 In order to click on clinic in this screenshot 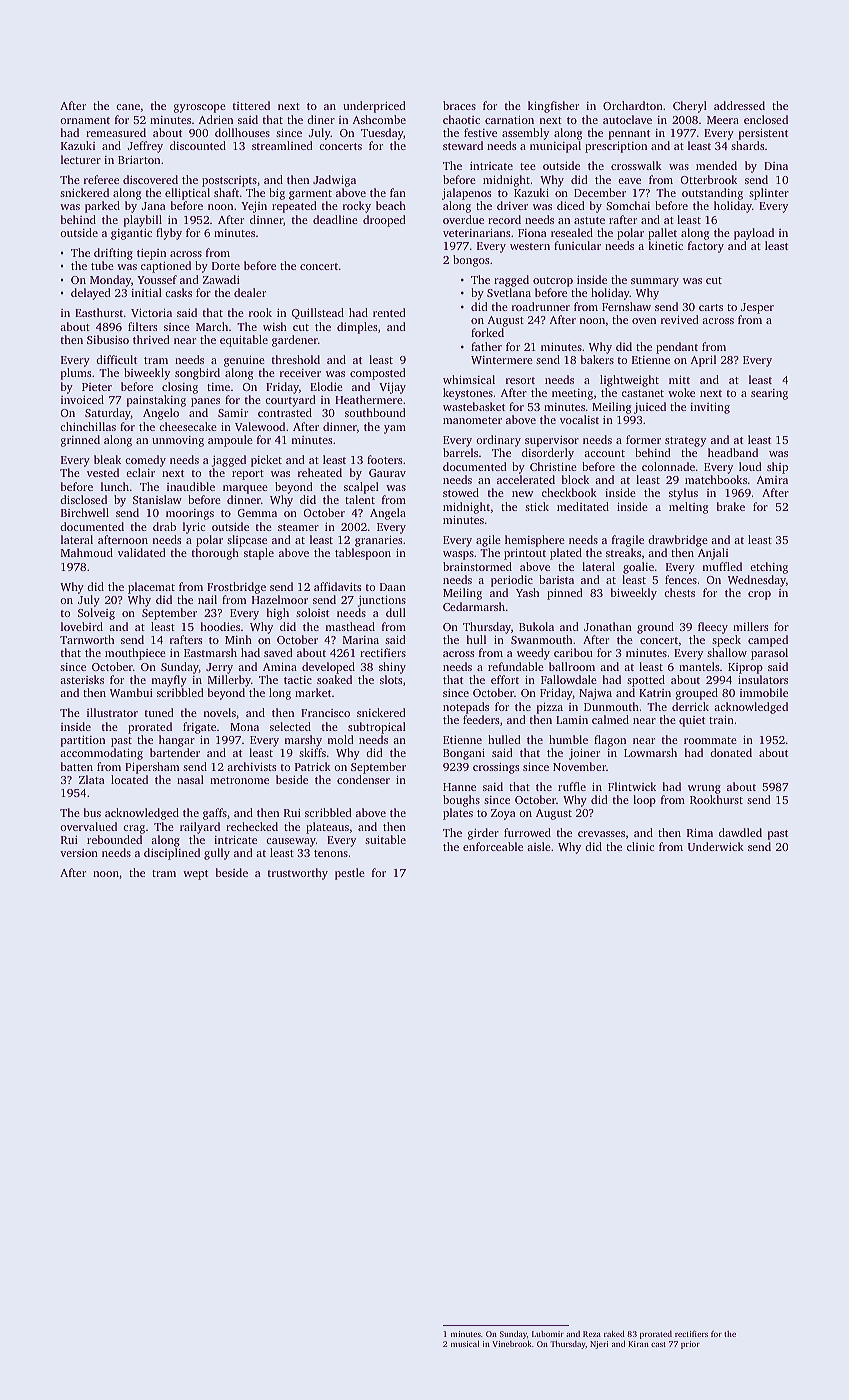, I will do `click(640, 846)`.
